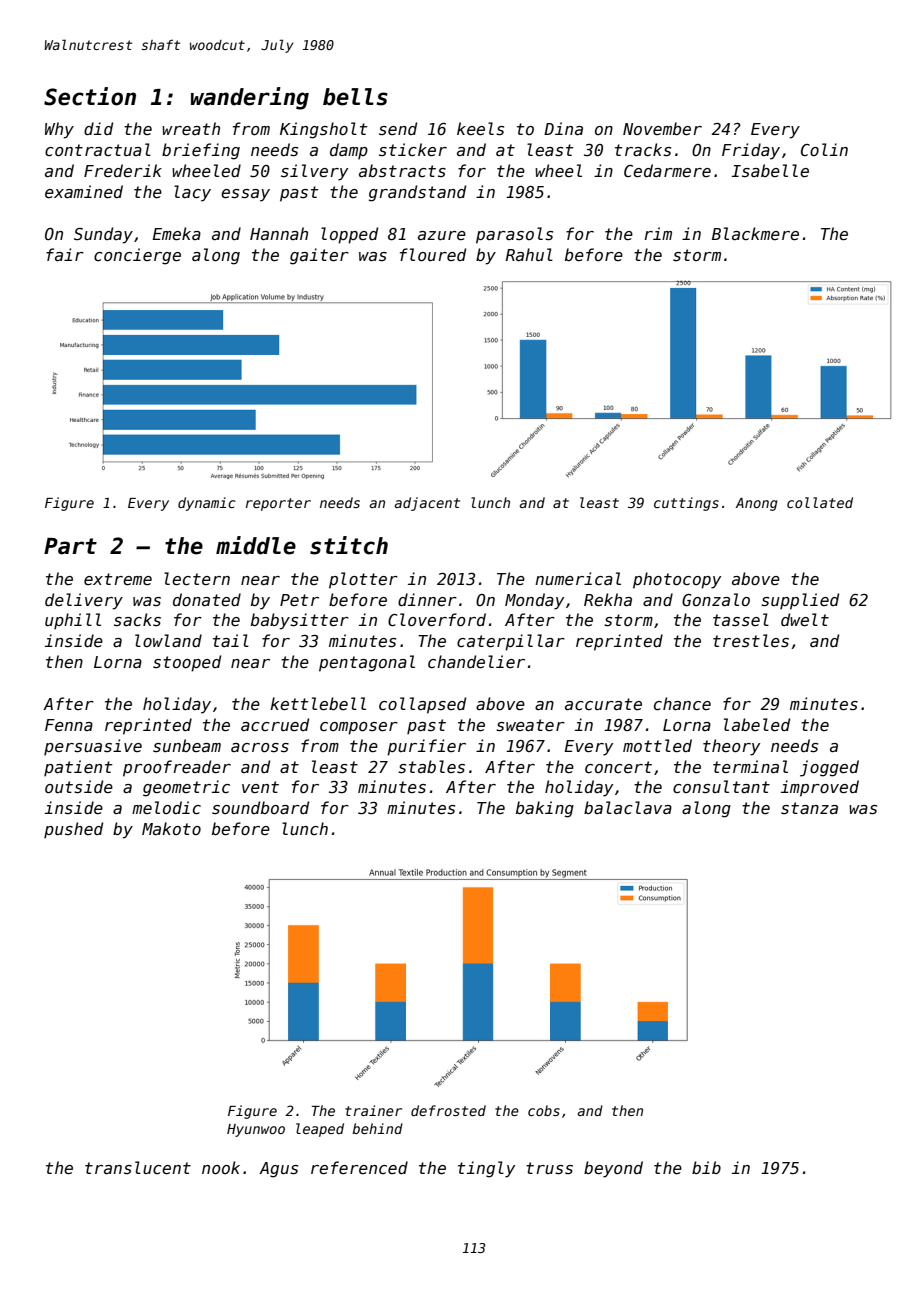 The image size is (924, 1308). I want to click on baking, so click(545, 809).
